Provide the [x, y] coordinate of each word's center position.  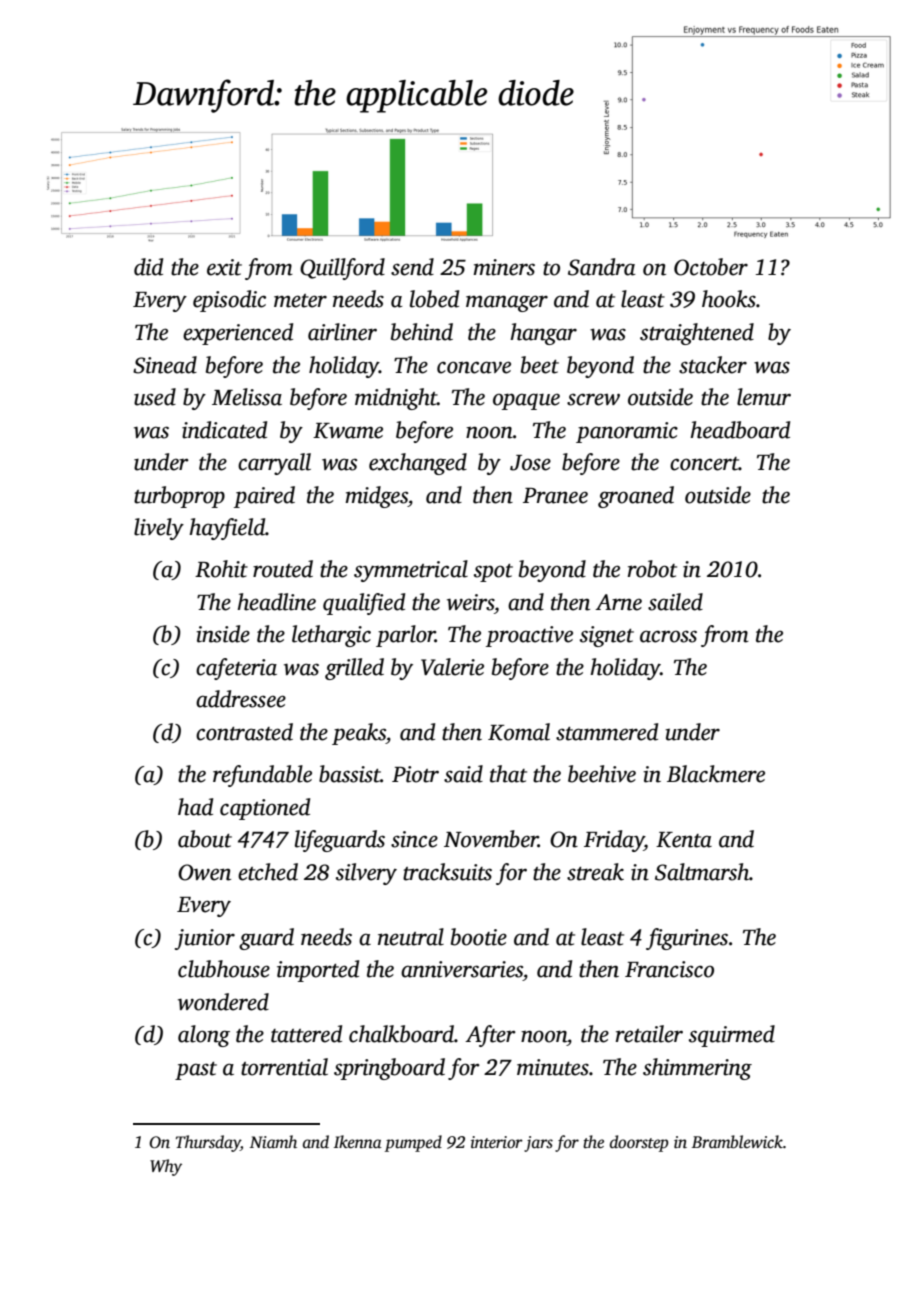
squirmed [732, 1036]
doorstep [639, 1143]
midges [376, 497]
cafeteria [236, 669]
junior [205, 939]
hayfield [227, 529]
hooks [729, 299]
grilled [354, 669]
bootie [479, 937]
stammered [607, 732]
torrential [284, 1067]
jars [538, 1144]
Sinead [165, 365]
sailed [675, 602]
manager [507, 303]
